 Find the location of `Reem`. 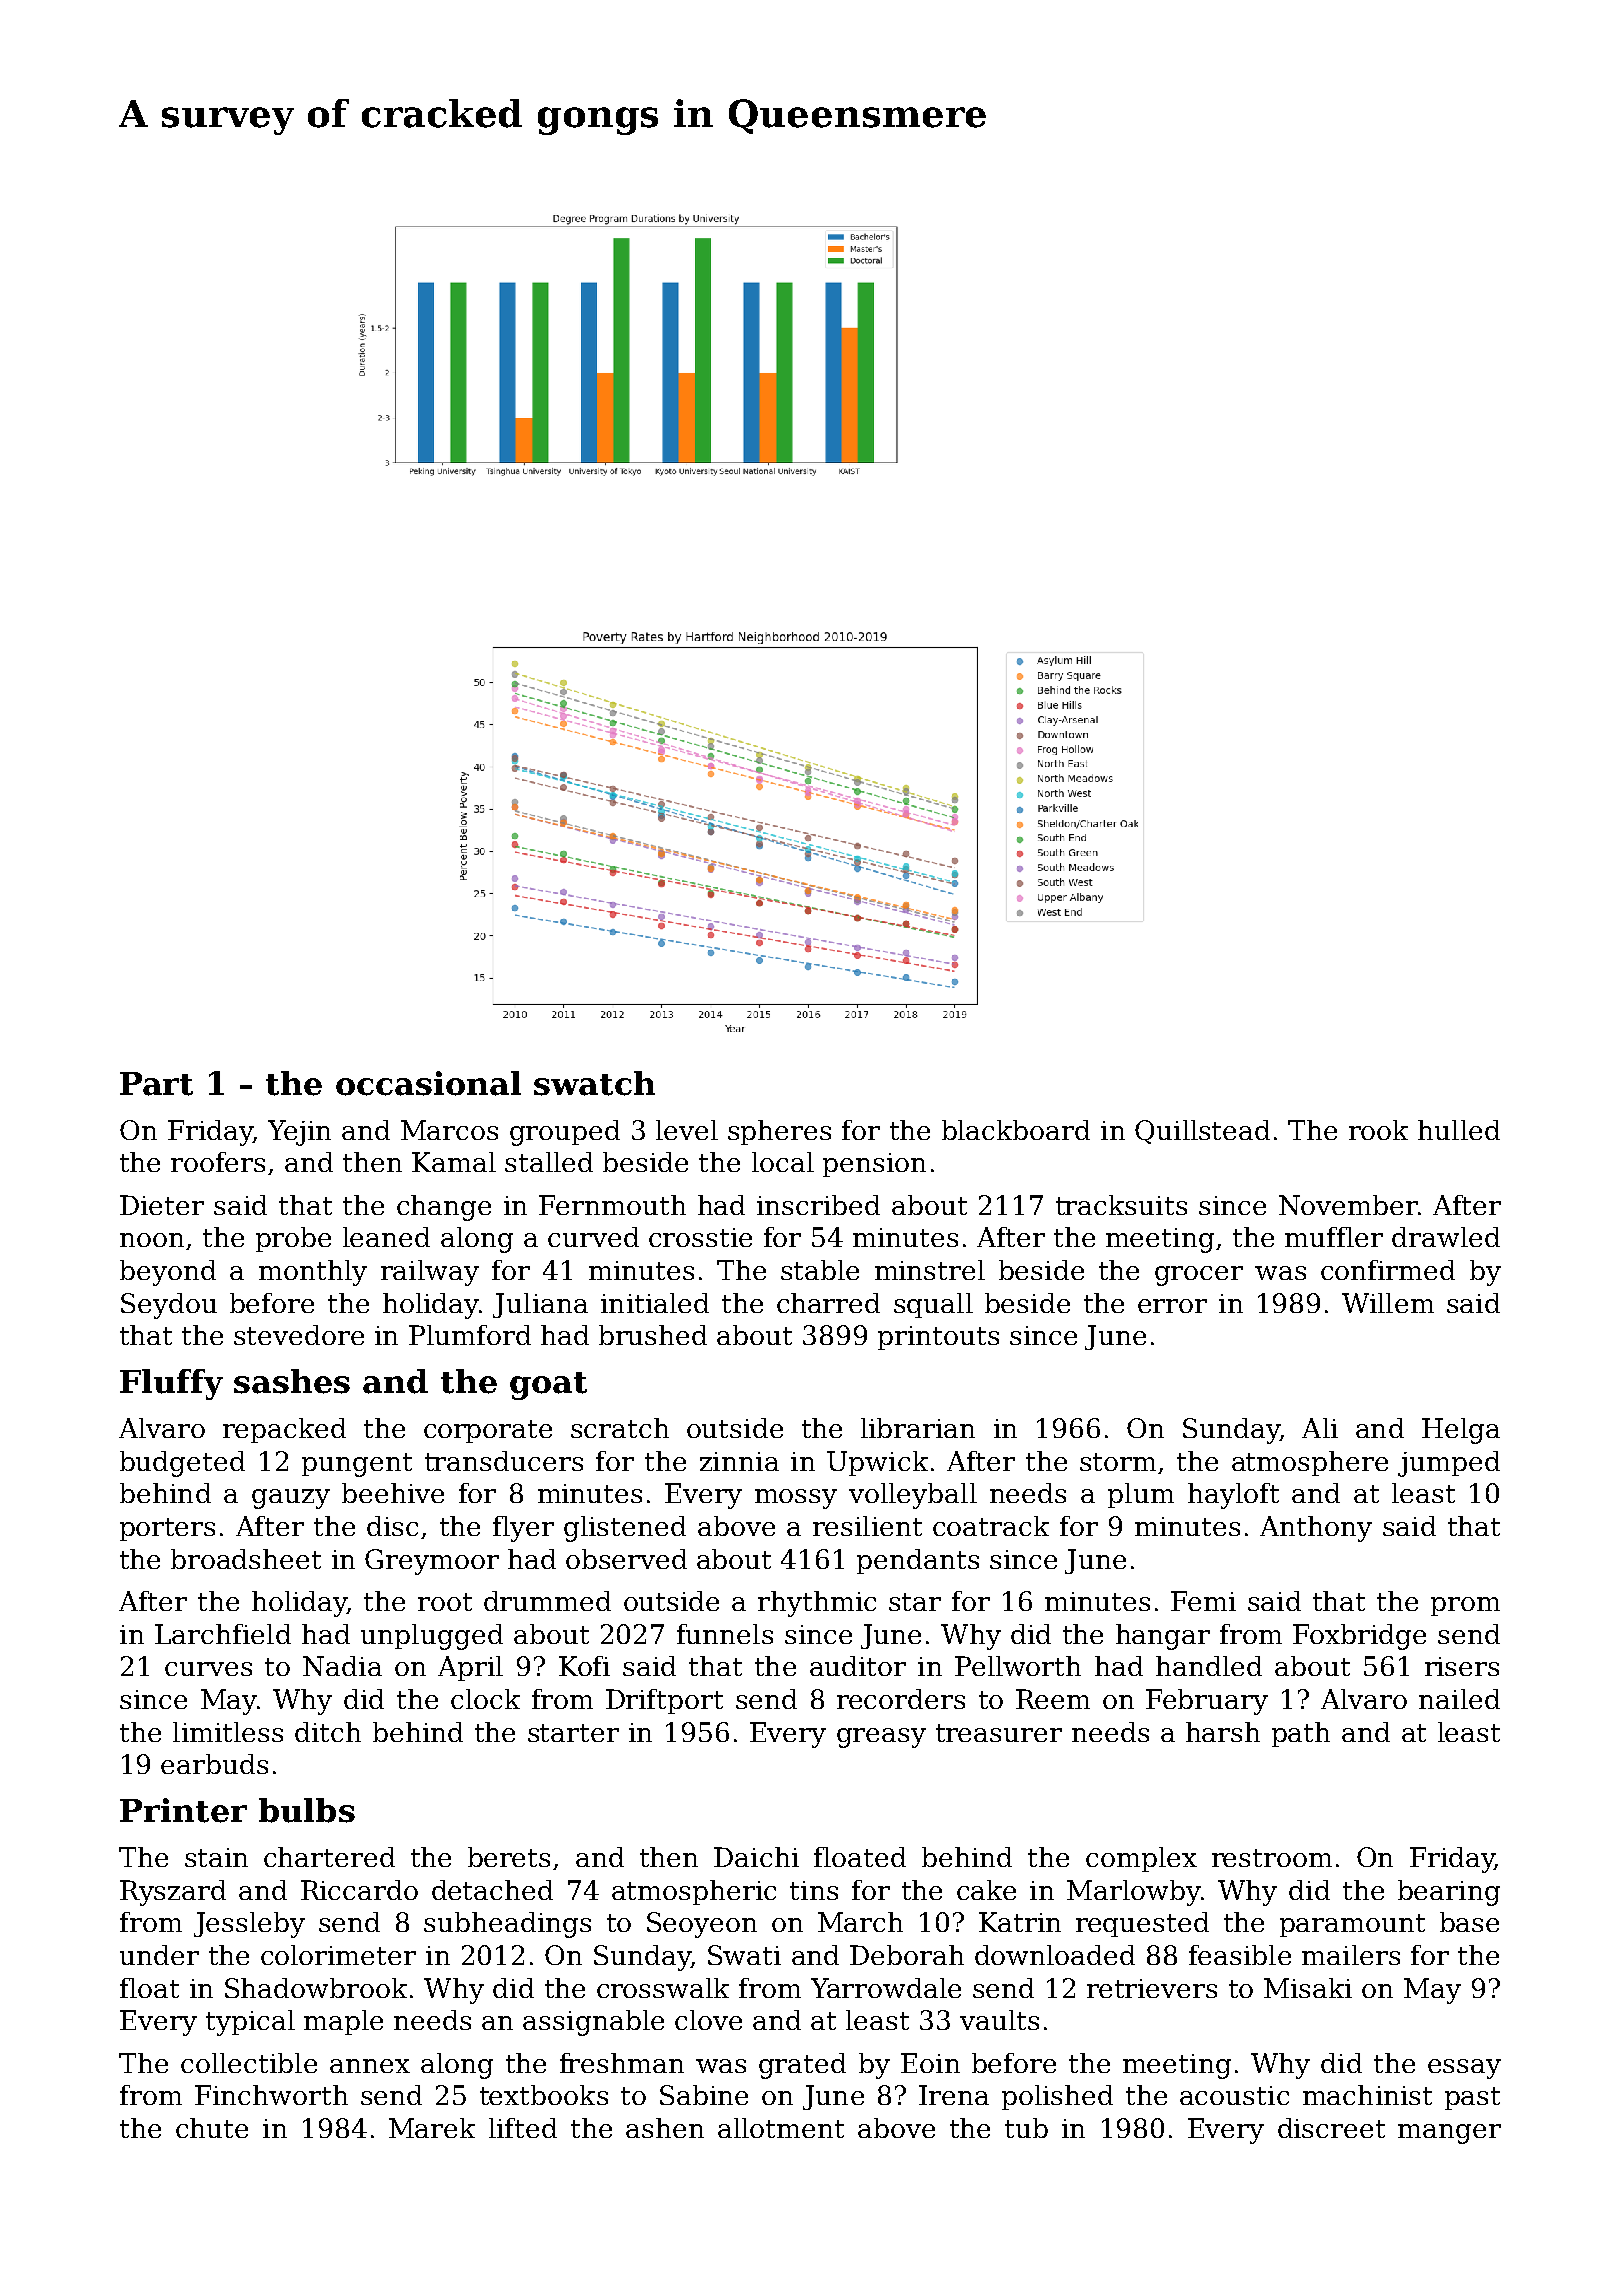

Reem is located at coordinates (1053, 1699).
